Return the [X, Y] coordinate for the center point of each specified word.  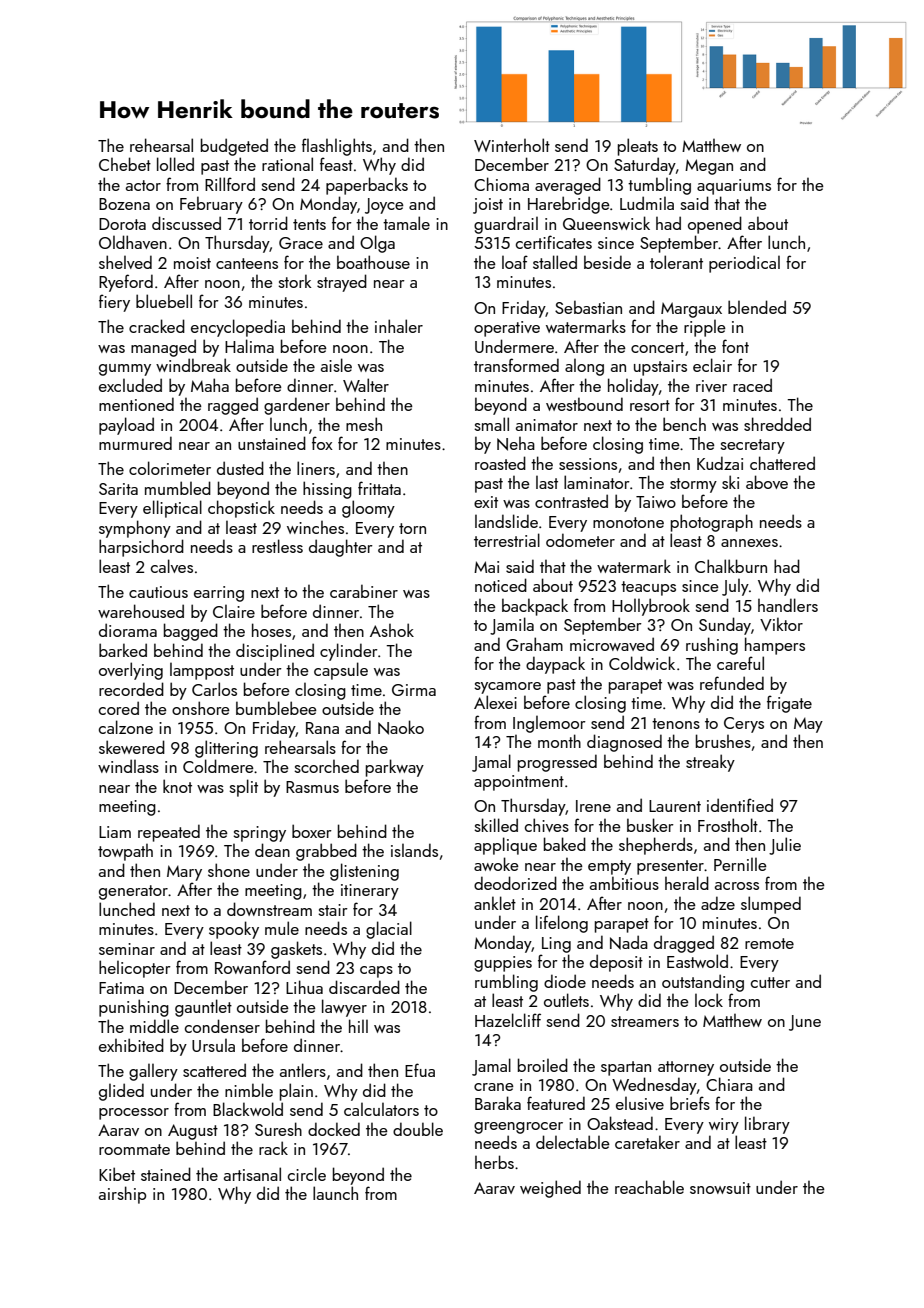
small [491, 424]
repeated [169, 833]
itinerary [370, 892]
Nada [629, 942]
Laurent [675, 806]
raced [752, 385]
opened [715, 225]
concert [657, 347]
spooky [234, 930]
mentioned [136, 404]
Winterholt [512, 145]
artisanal [252, 1174]
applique [505, 846]
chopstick [241, 509]
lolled [175, 164]
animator [547, 425]
